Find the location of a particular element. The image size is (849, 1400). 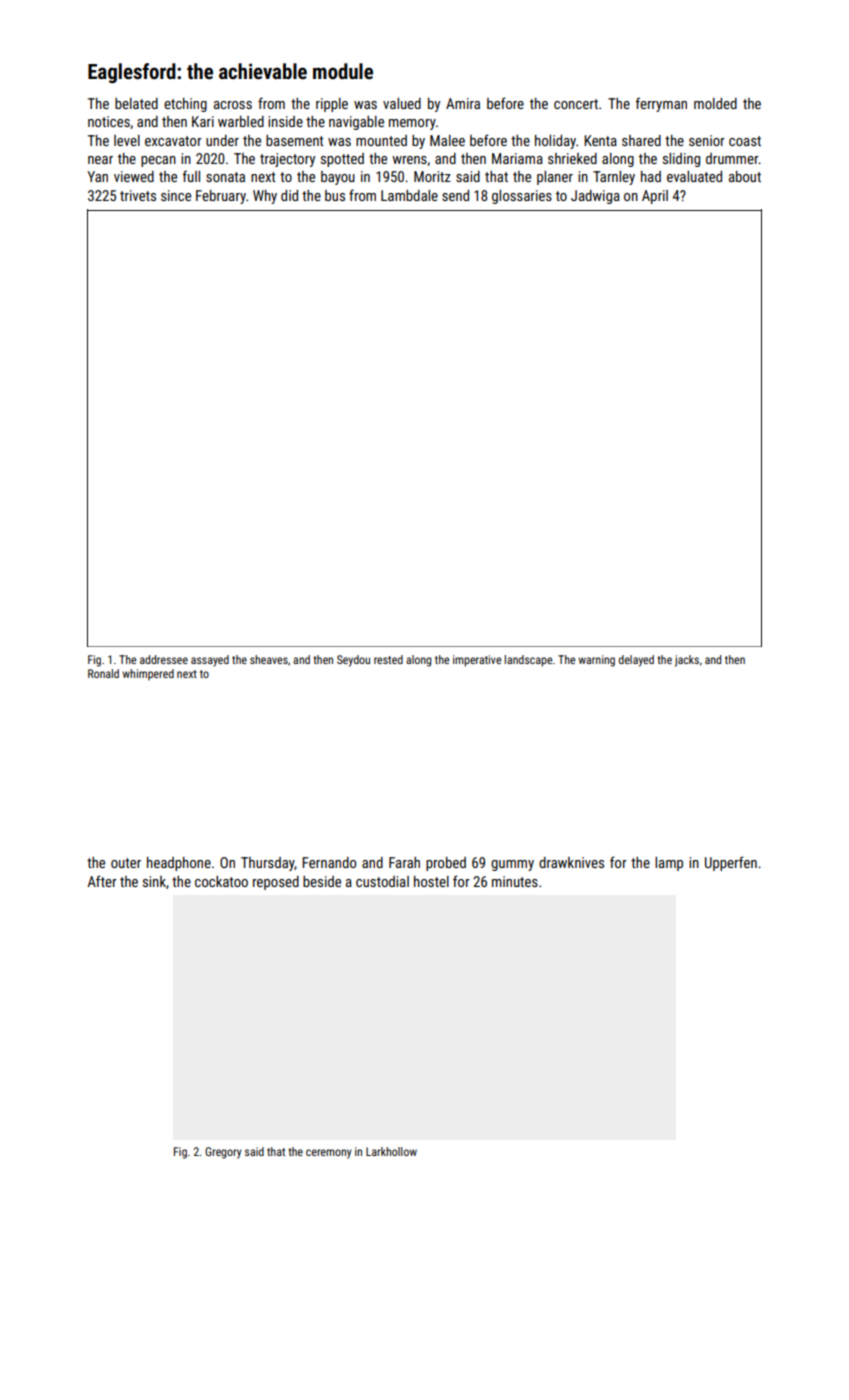

rested is located at coordinates (388, 659).
